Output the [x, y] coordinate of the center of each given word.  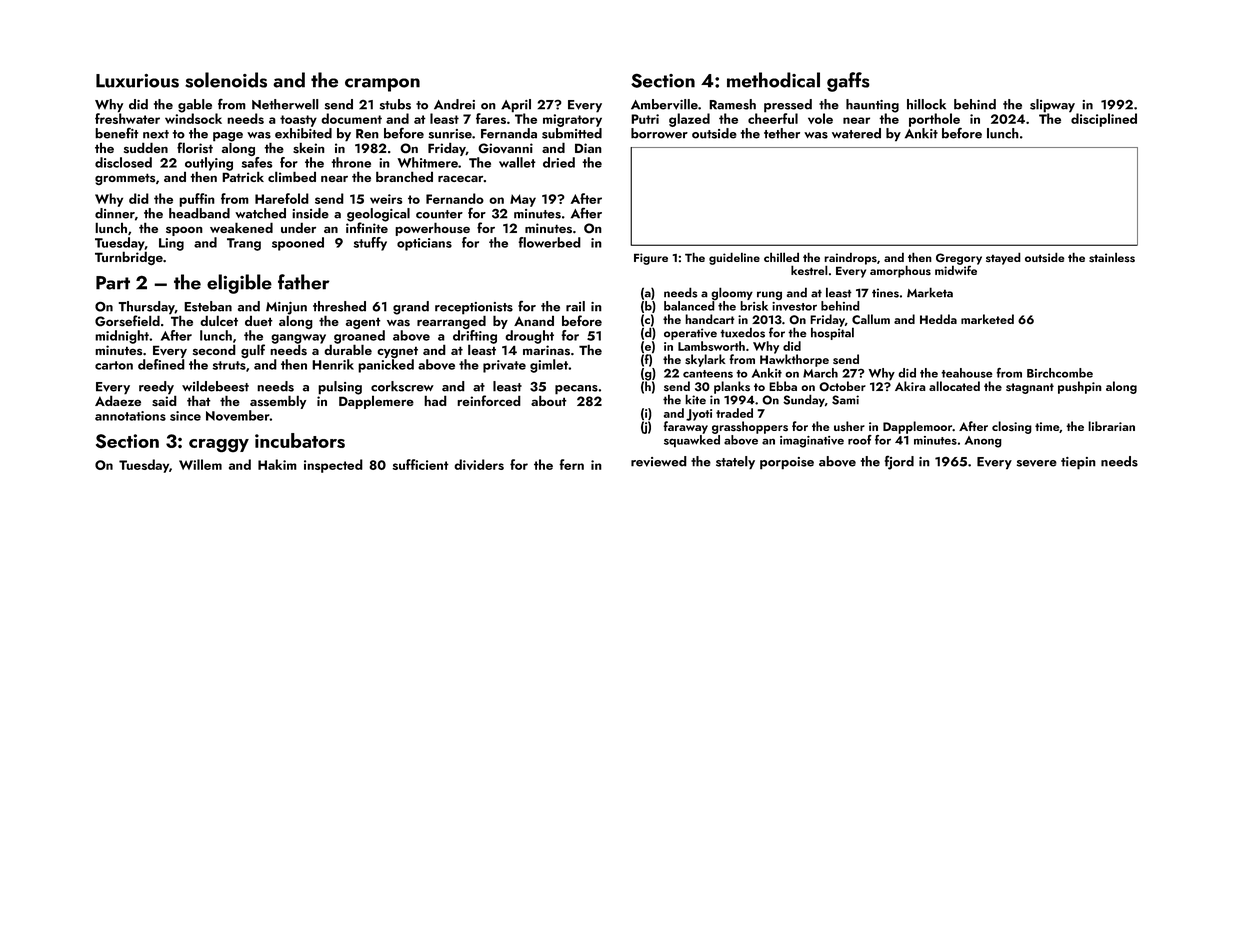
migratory [572, 120]
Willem [200, 464]
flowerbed [549, 242]
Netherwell [285, 104]
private [504, 366]
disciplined [1104, 120]
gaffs [848, 82]
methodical [773, 80]
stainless [1112, 257]
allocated [954, 386]
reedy [156, 387]
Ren [367, 134]
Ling [171, 244]
